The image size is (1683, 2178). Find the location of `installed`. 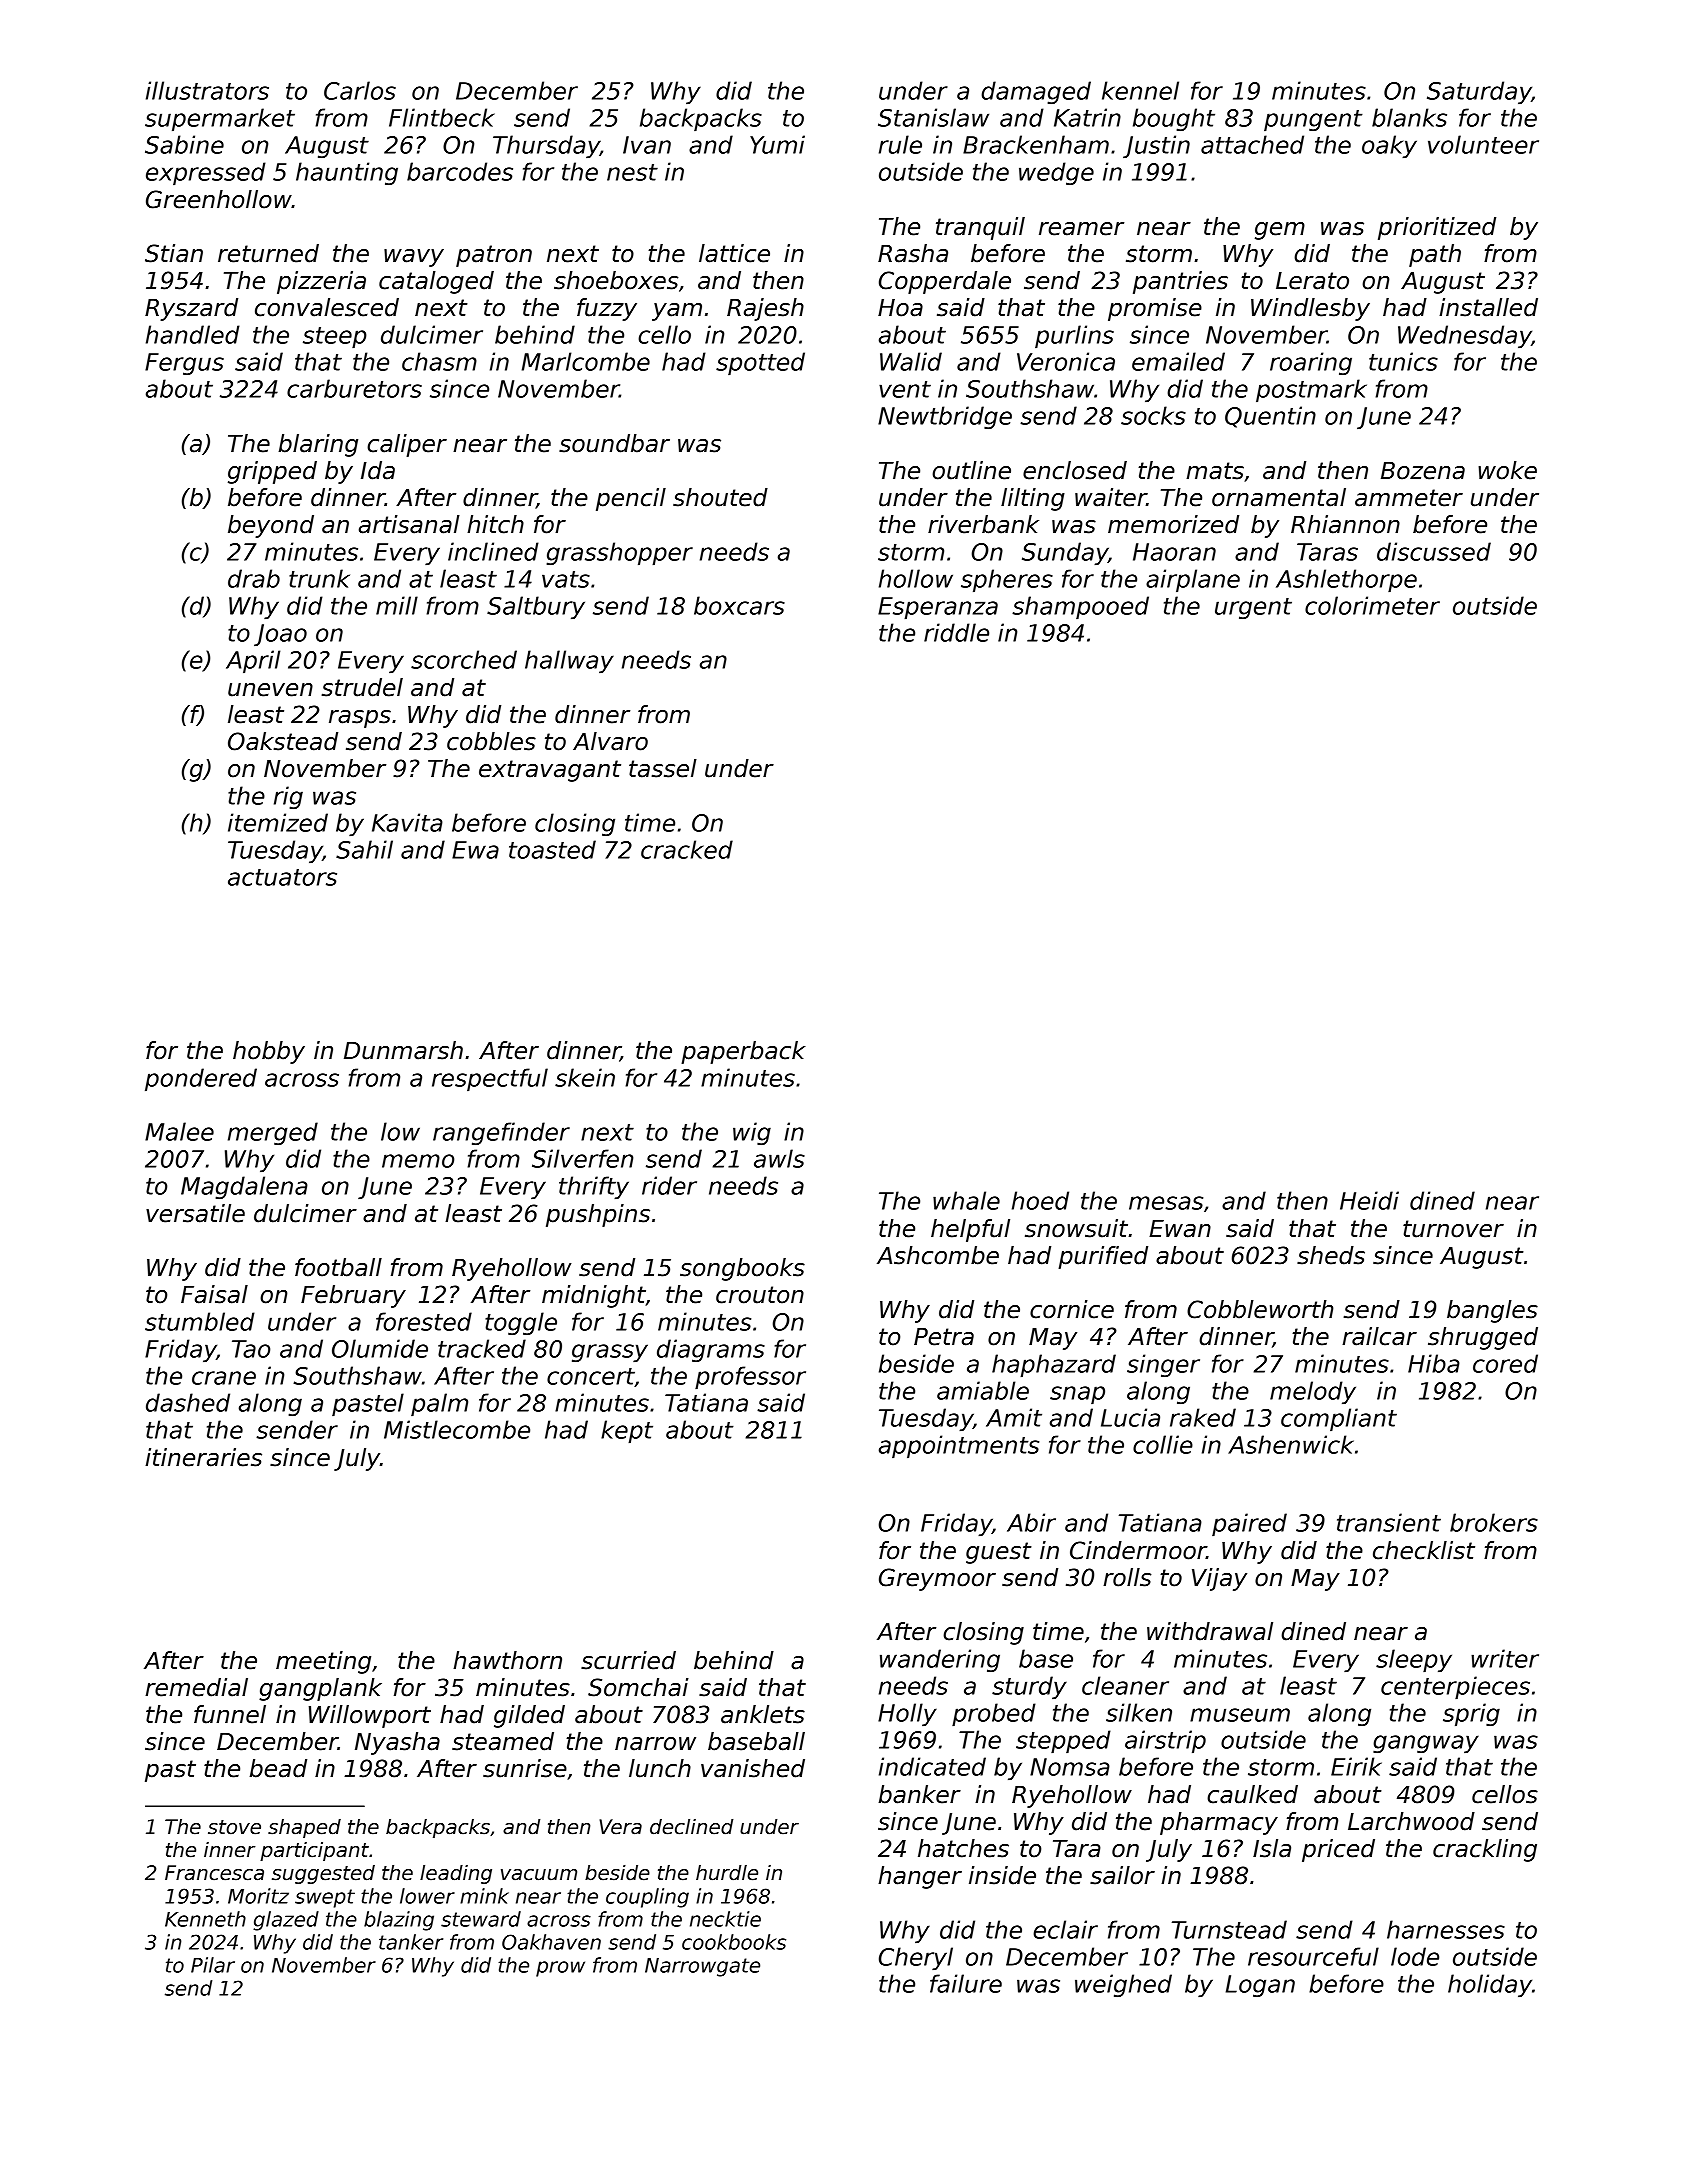

installed is located at coordinates (1488, 307).
